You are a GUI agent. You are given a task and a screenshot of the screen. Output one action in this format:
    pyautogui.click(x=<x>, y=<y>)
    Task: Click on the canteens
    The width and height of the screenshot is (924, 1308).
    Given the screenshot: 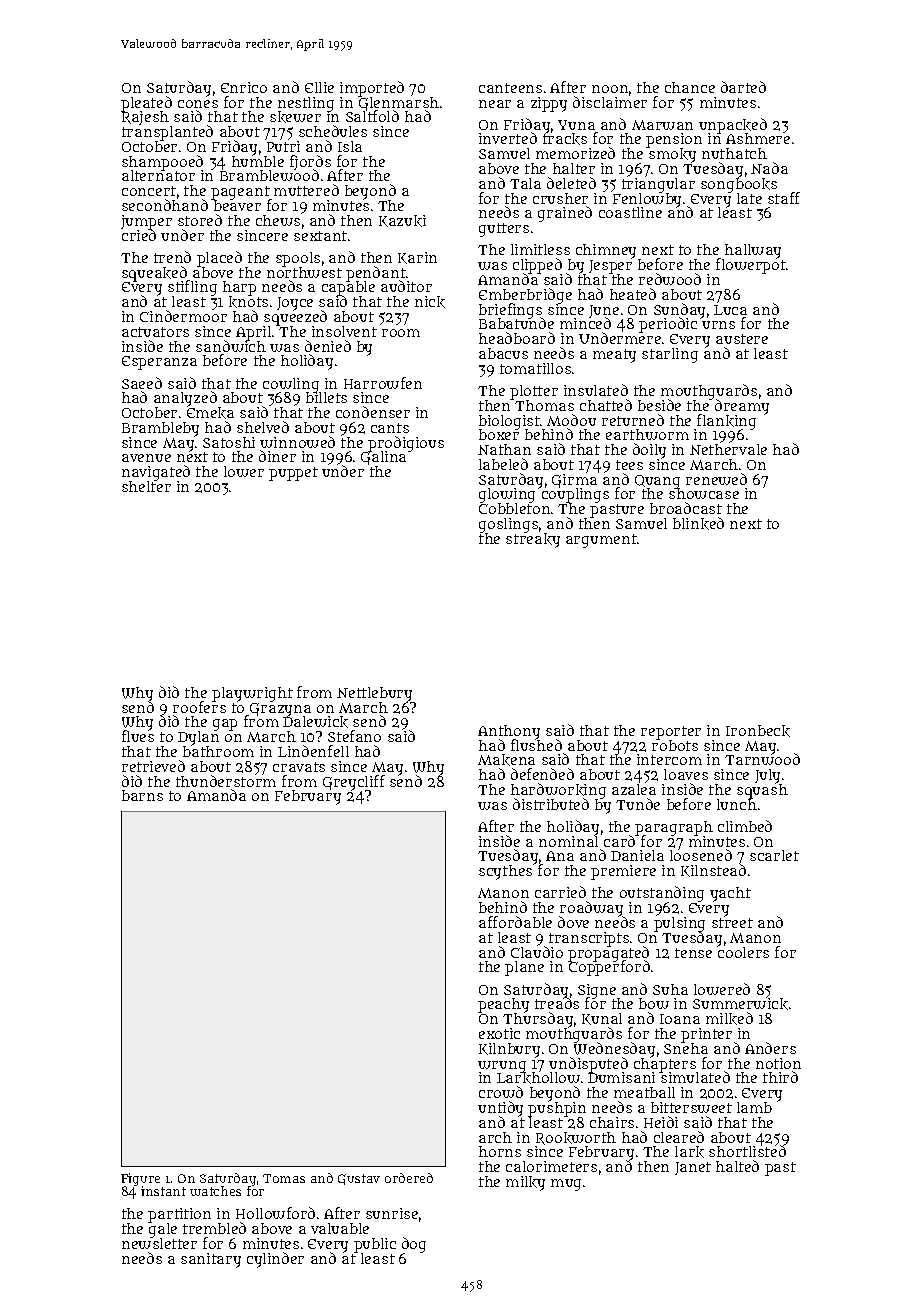 What is the action you would take?
    pyautogui.click(x=510, y=88)
